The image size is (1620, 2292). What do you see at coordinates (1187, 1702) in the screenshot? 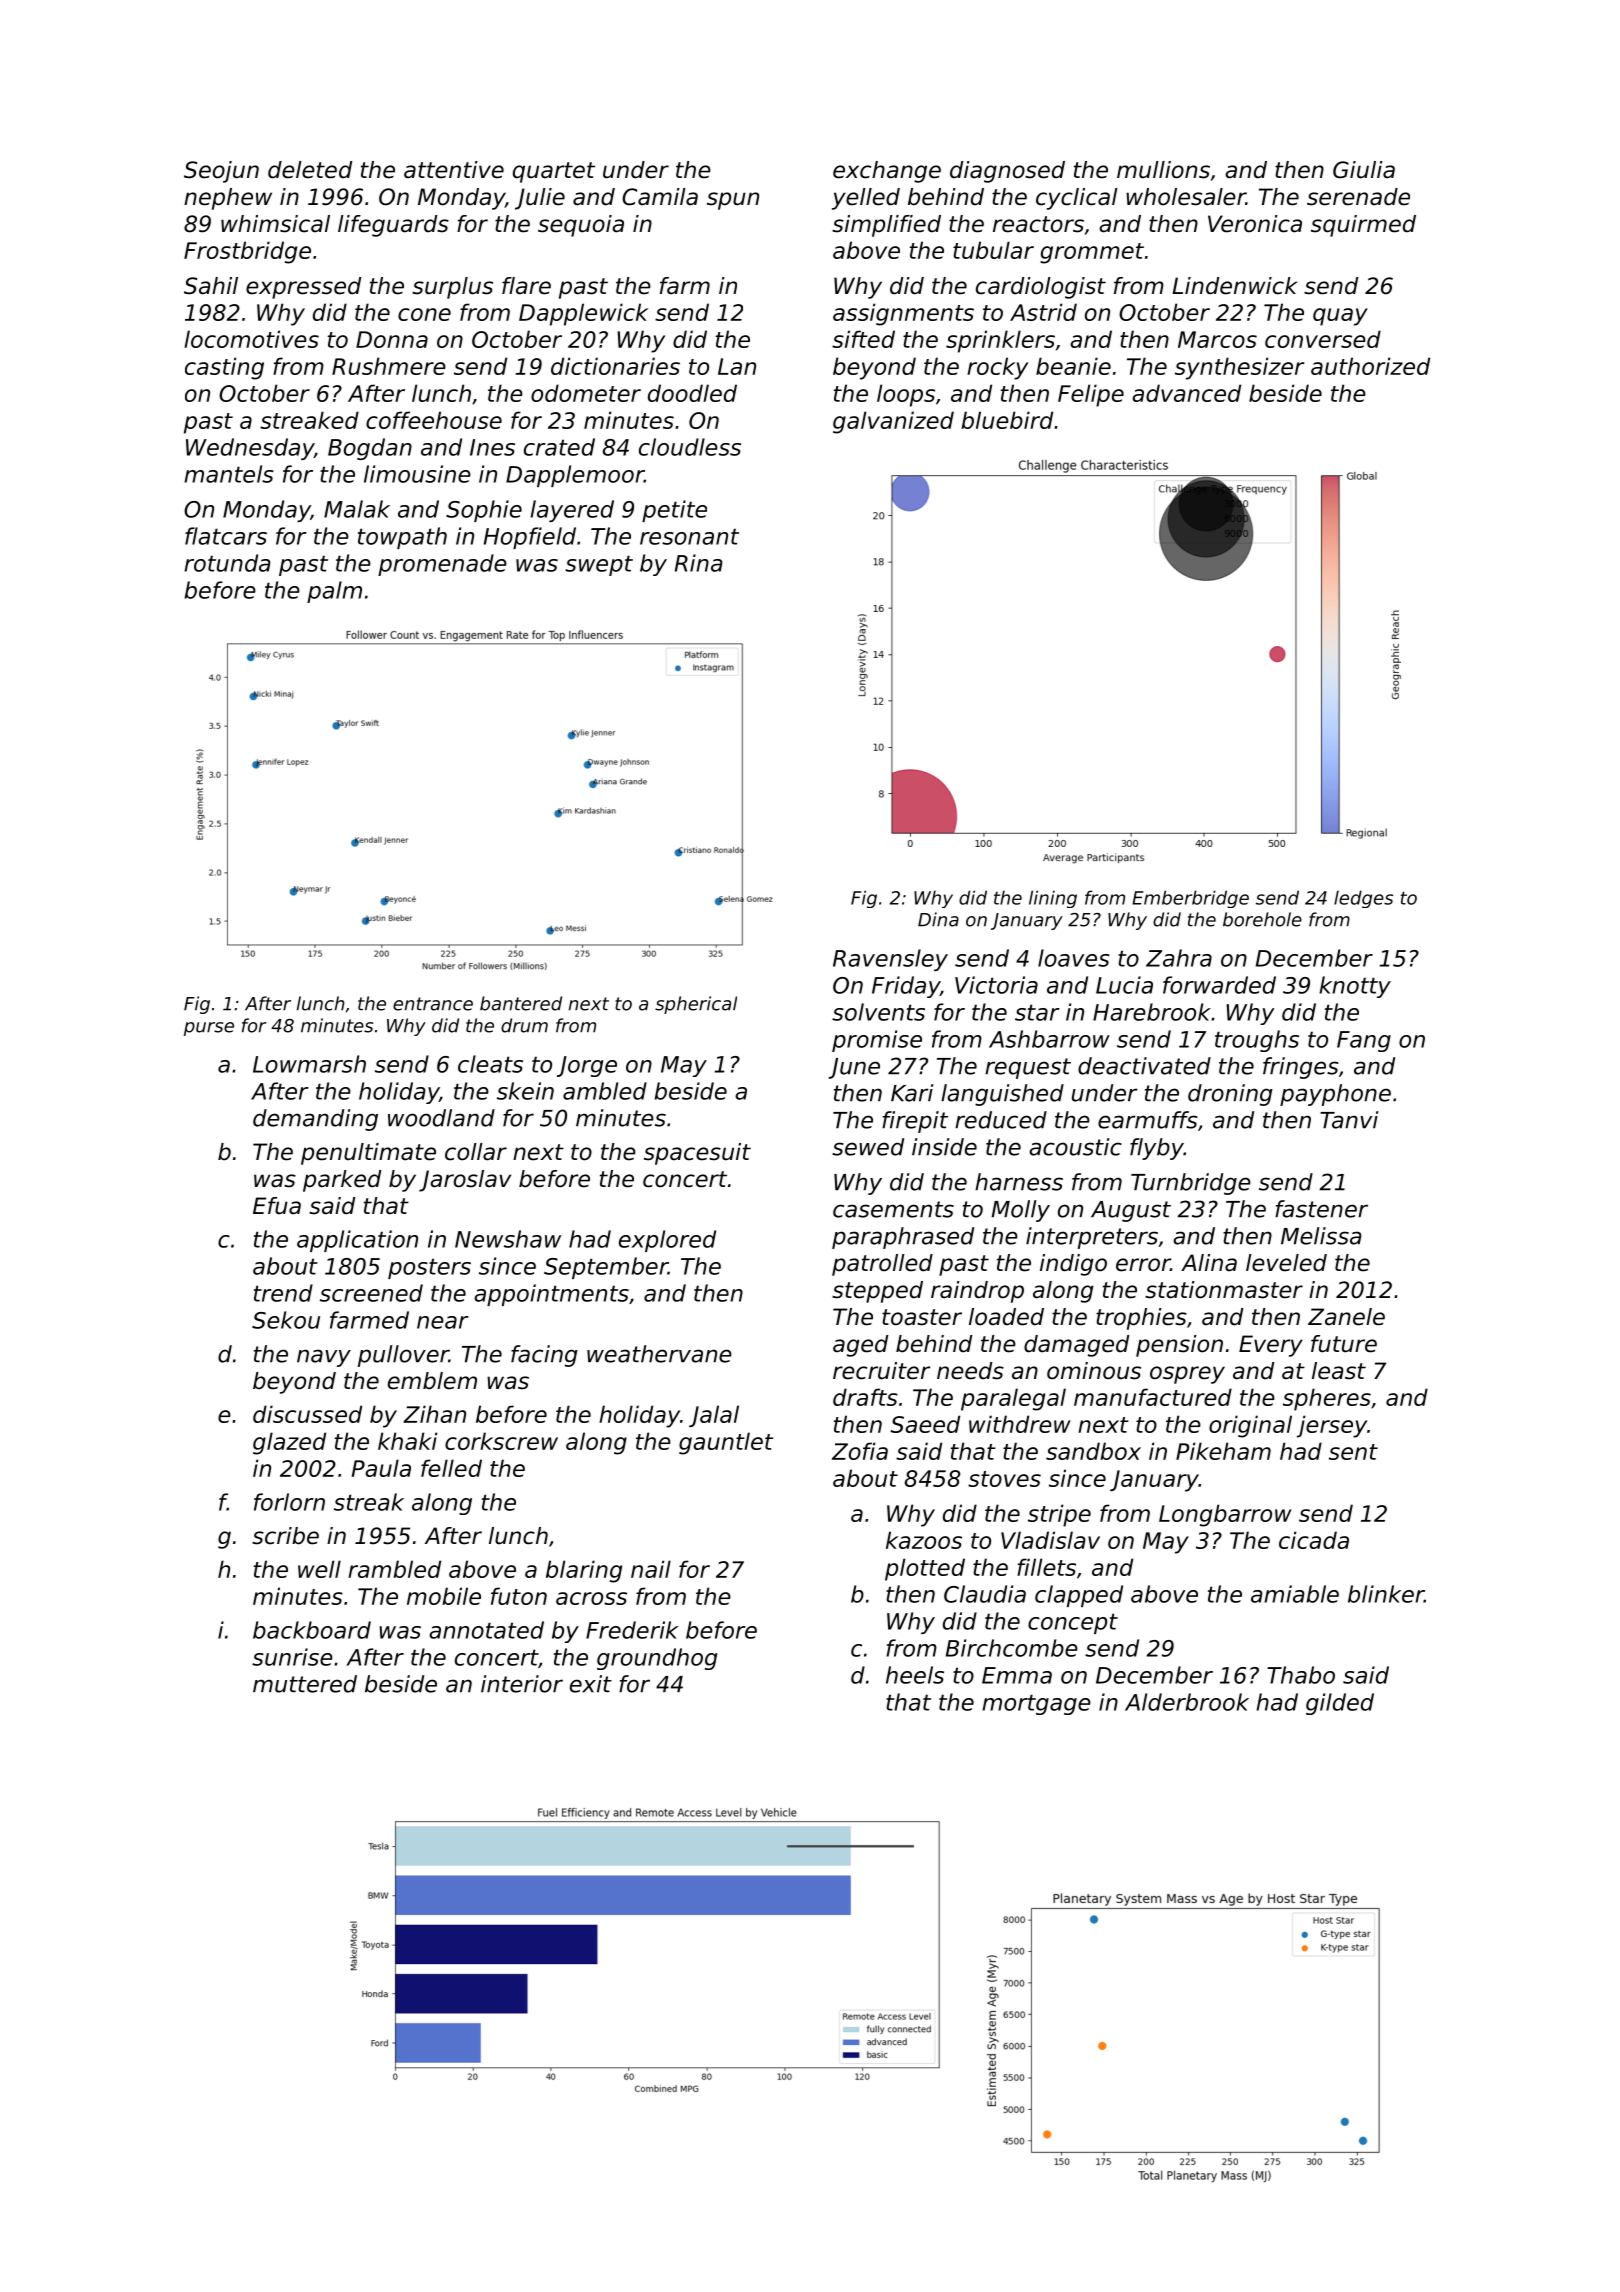
I see `Alderbrook` at bounding box center [1187, 1702].
